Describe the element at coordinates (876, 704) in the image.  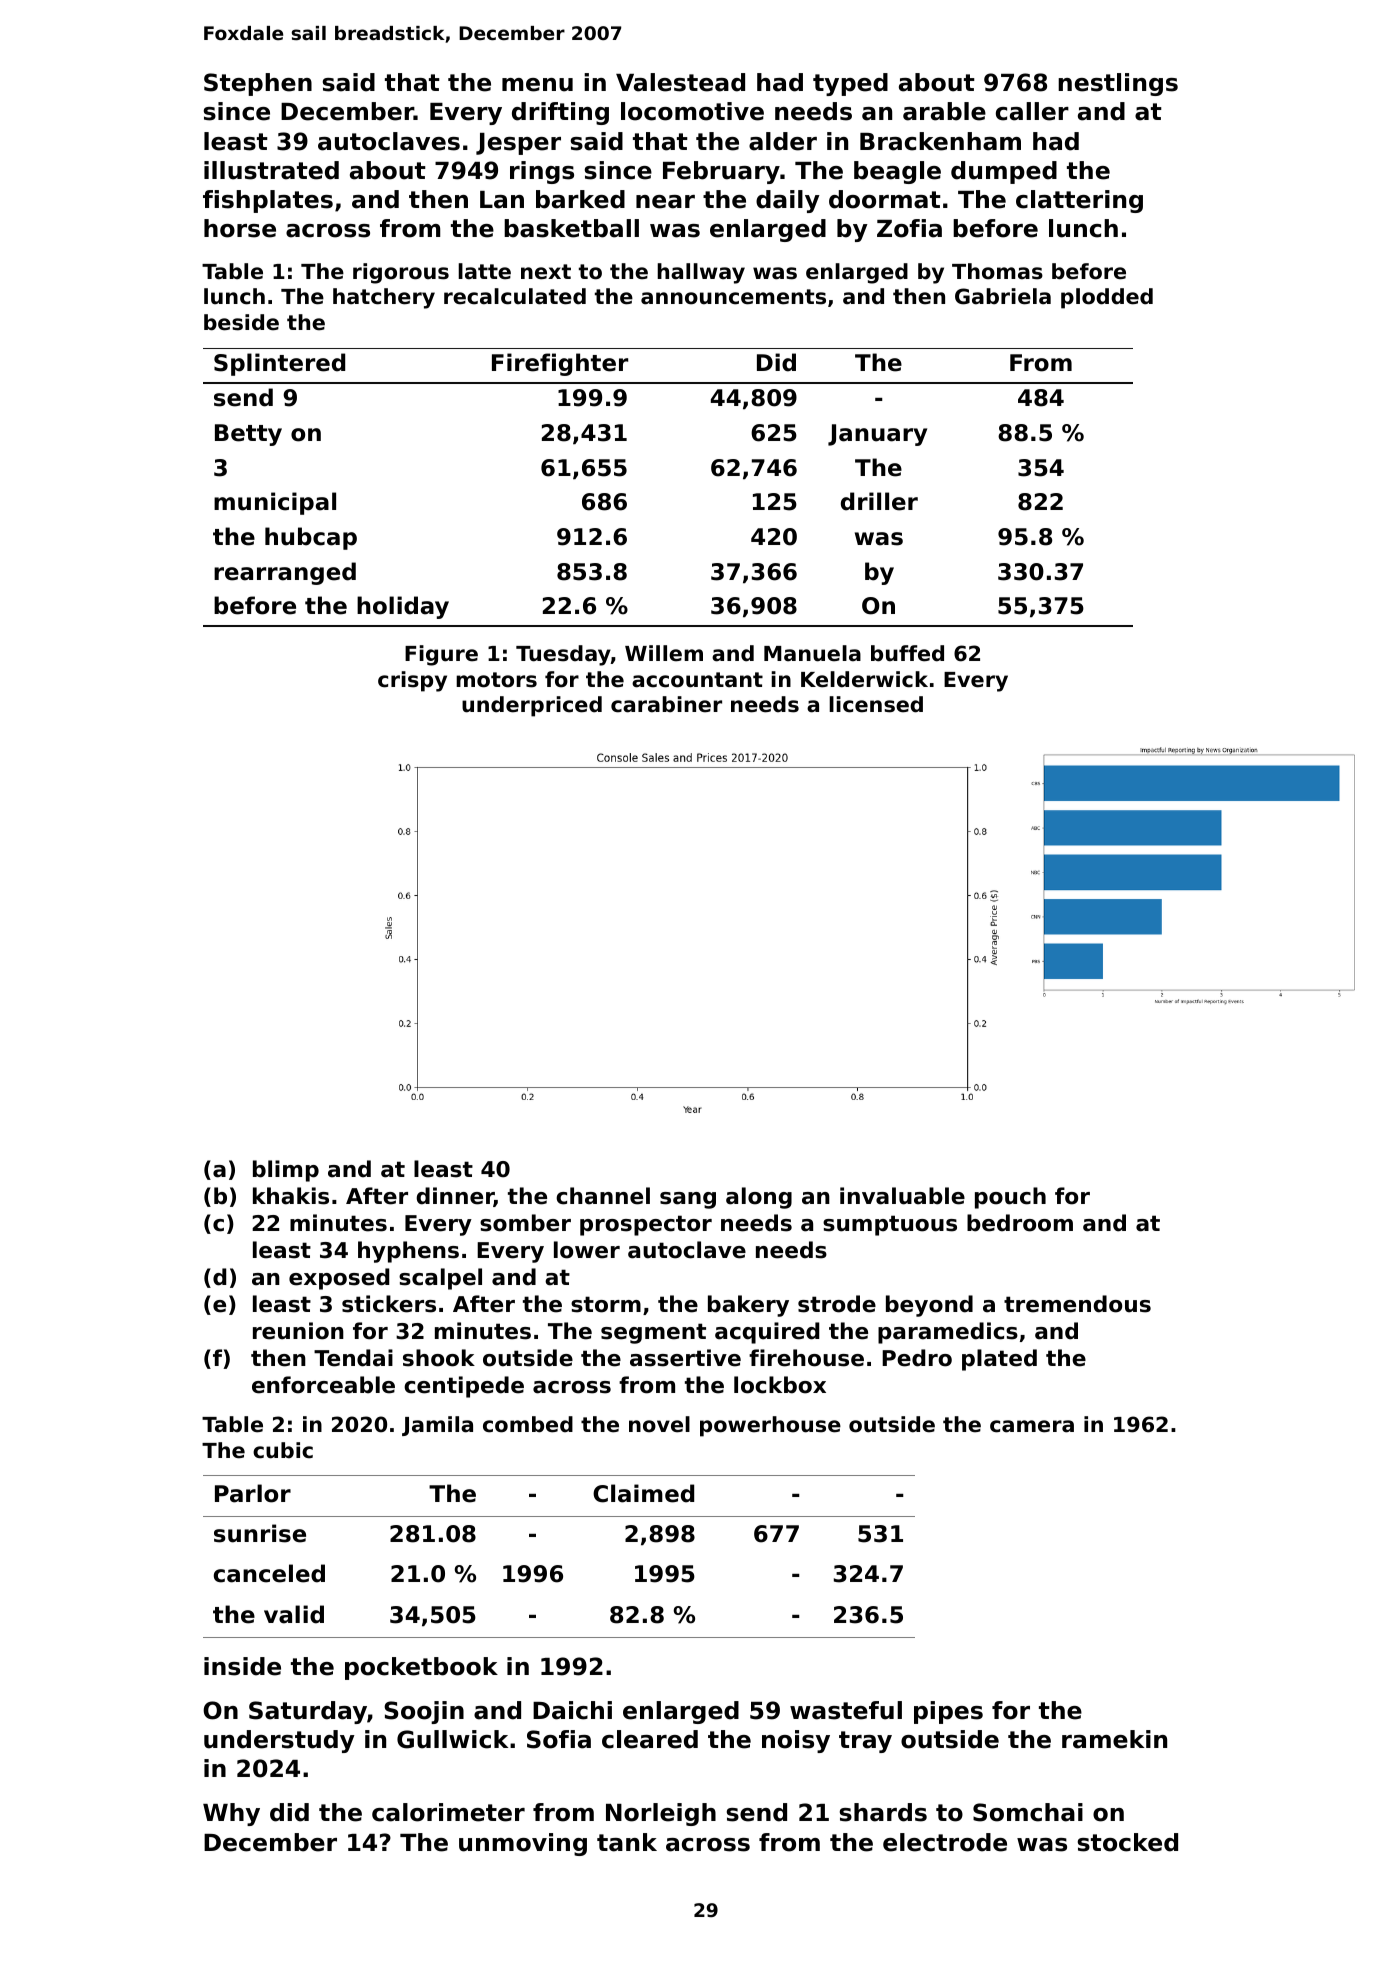
I see `licensed` at that location.
